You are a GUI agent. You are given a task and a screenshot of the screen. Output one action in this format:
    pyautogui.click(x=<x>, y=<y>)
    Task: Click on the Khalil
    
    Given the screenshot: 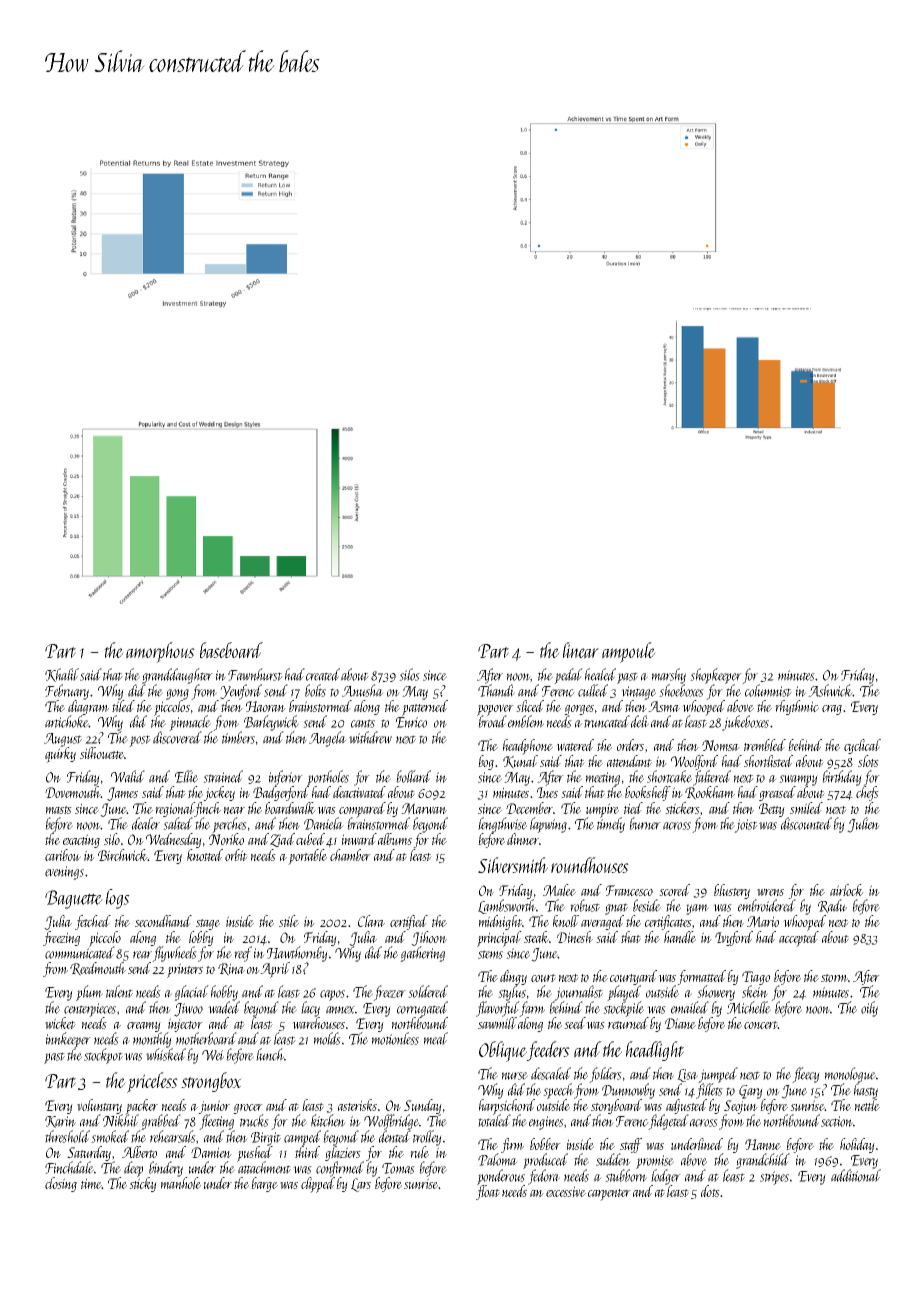 What is the action you would take?
    pyautogui.click(x=62, y=675)
